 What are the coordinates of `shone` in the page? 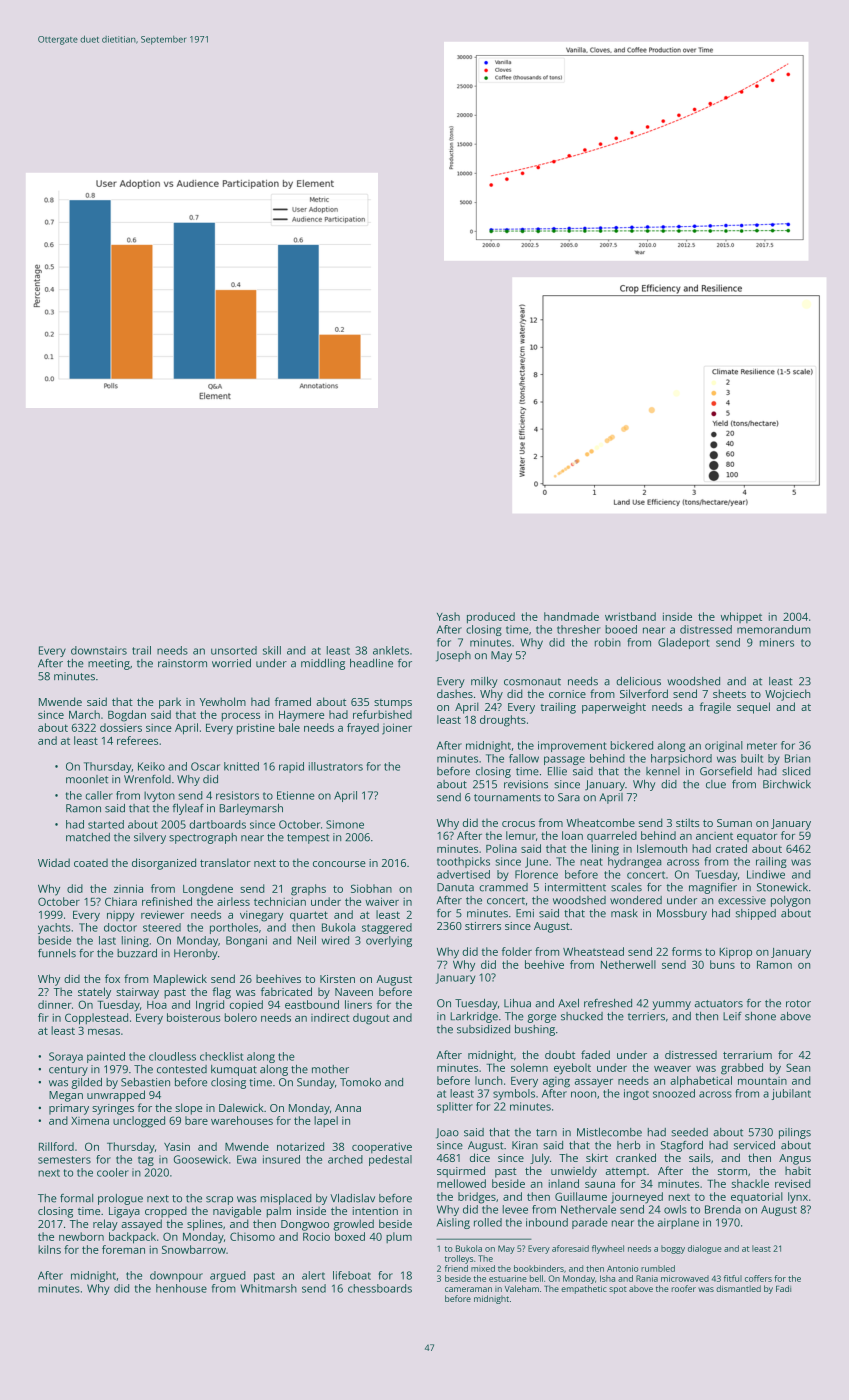 It's located at (760, 1016).
